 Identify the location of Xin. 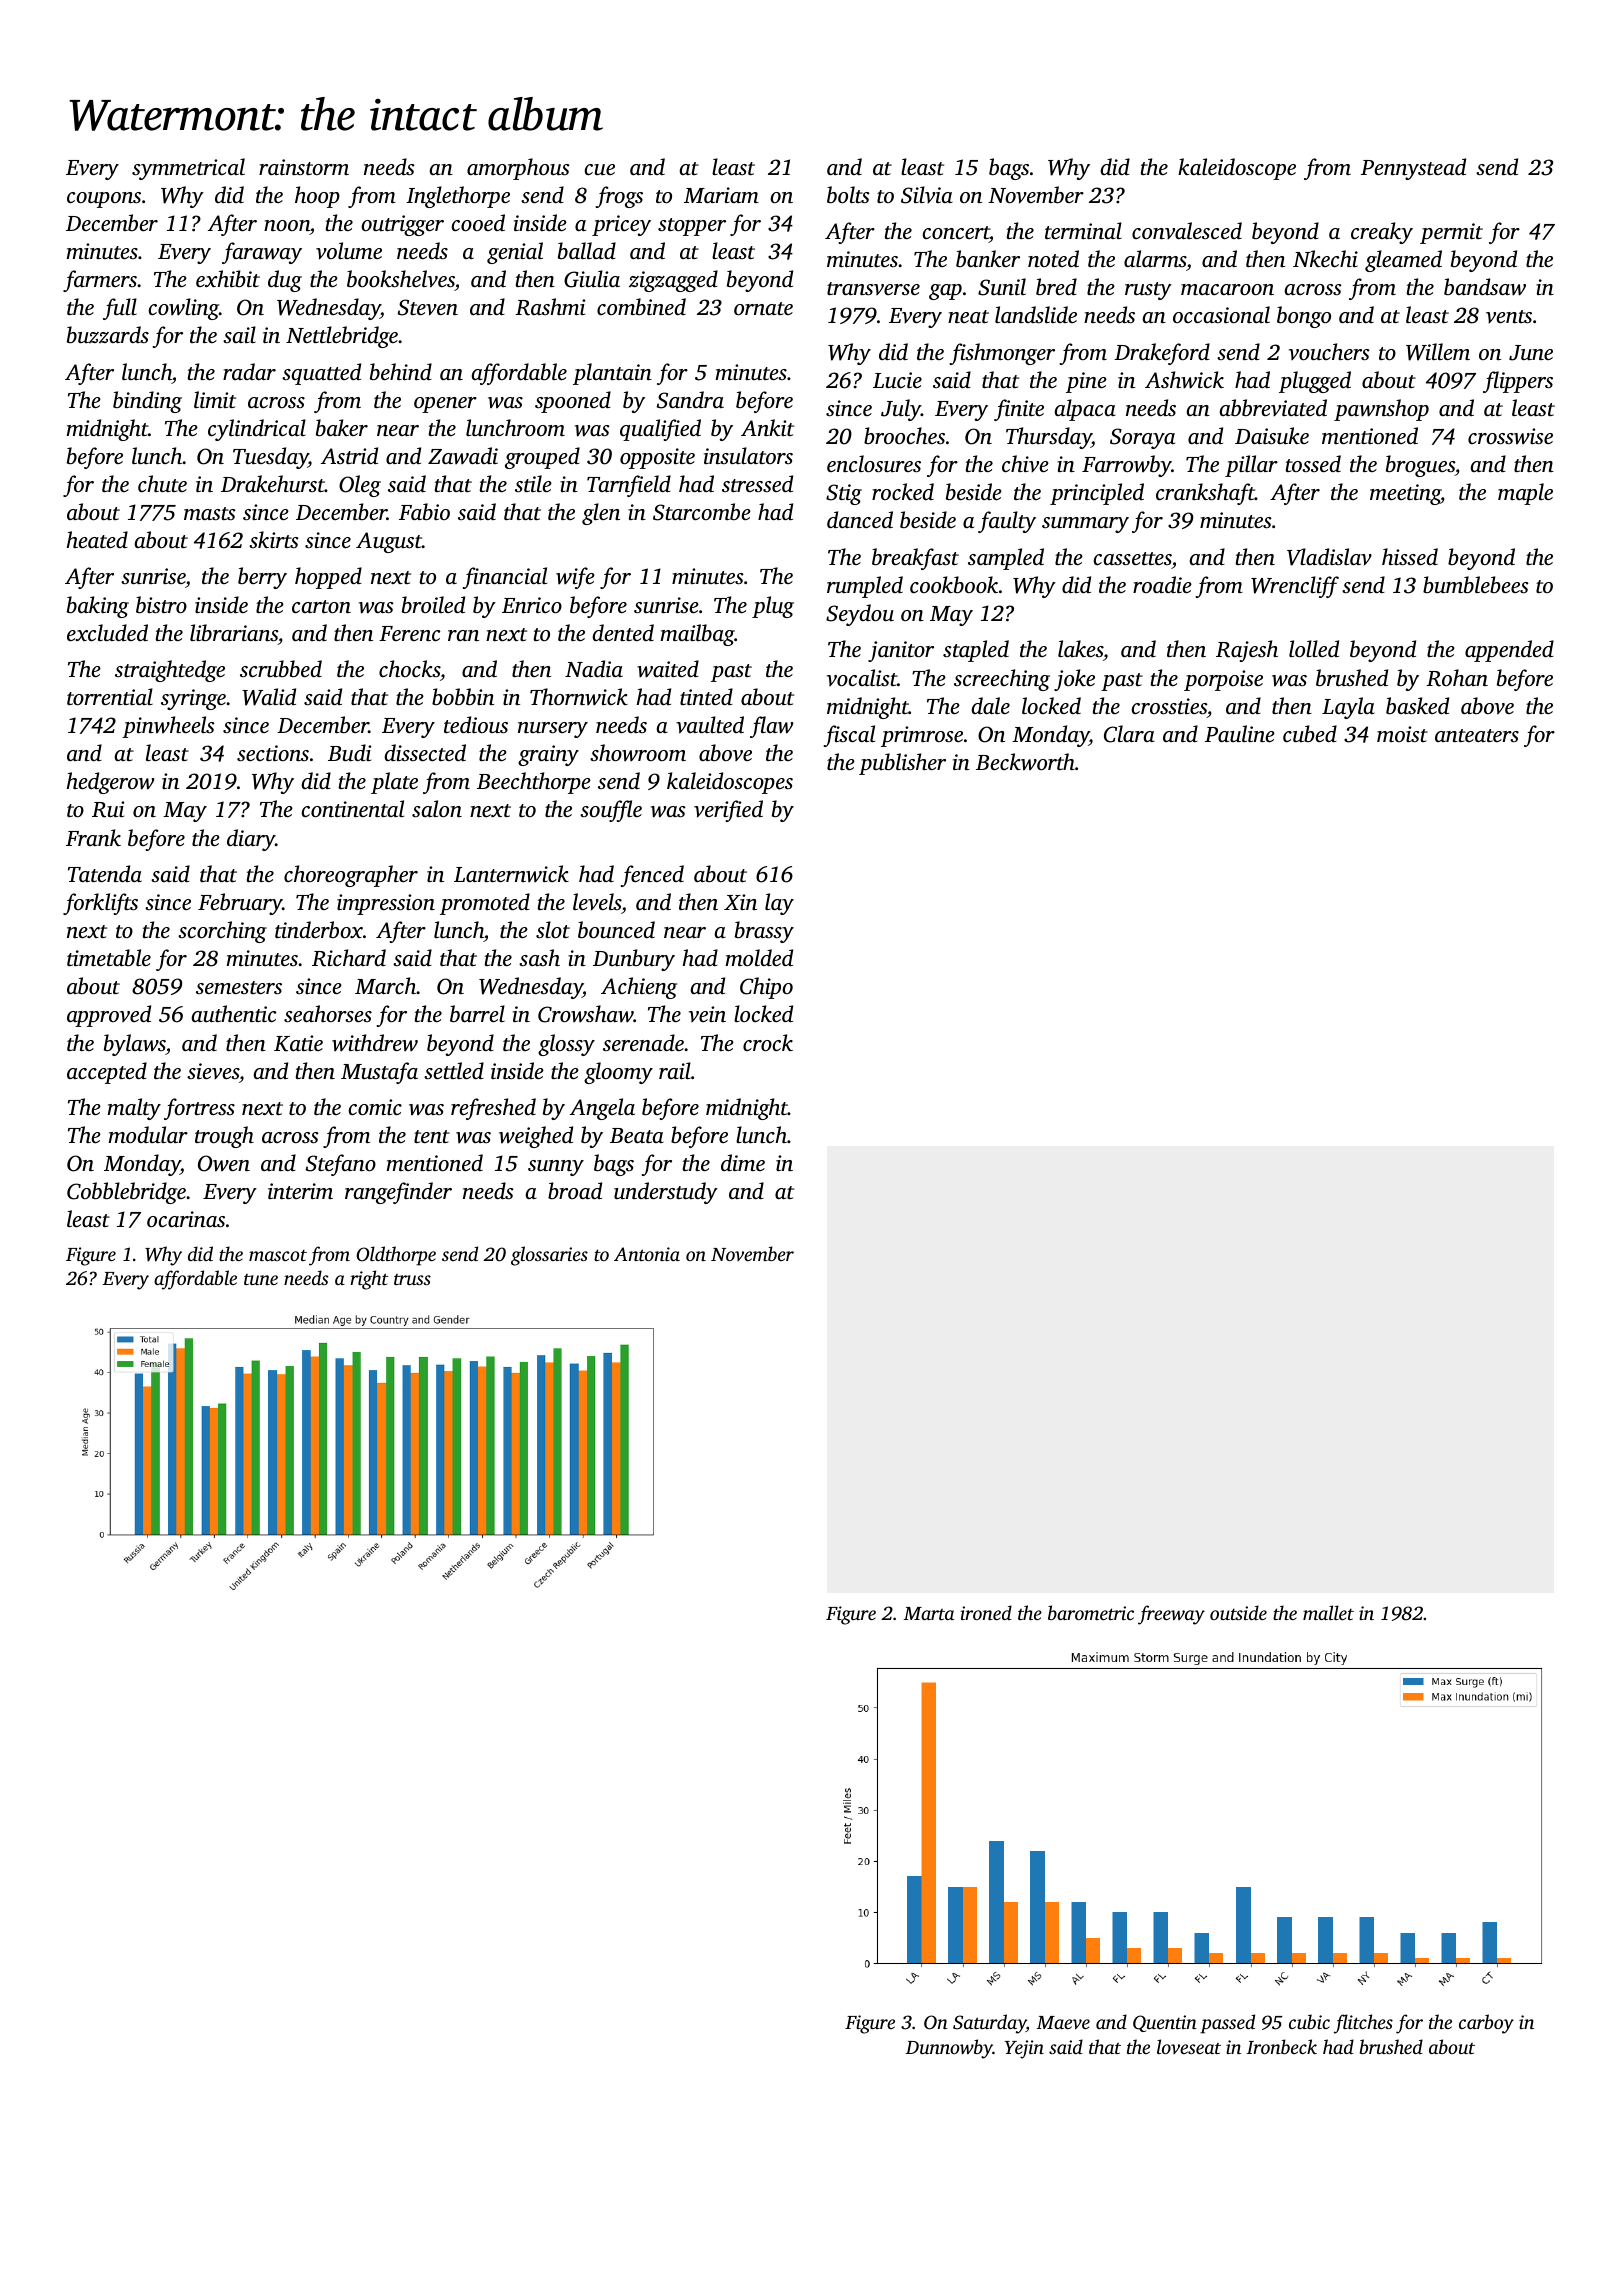
(740, 902).
